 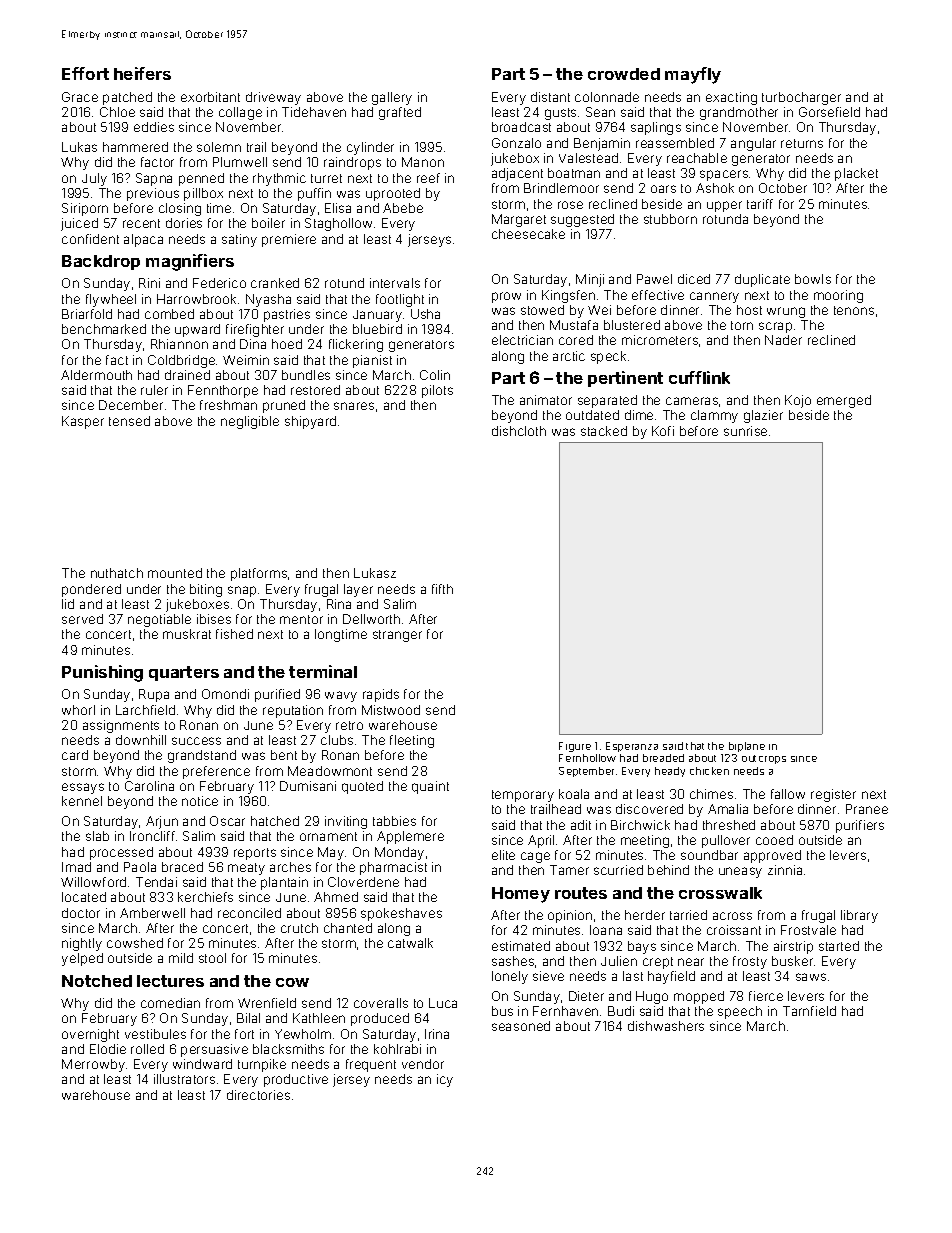 I want to click on gusts, so click(x=560, y=114).
